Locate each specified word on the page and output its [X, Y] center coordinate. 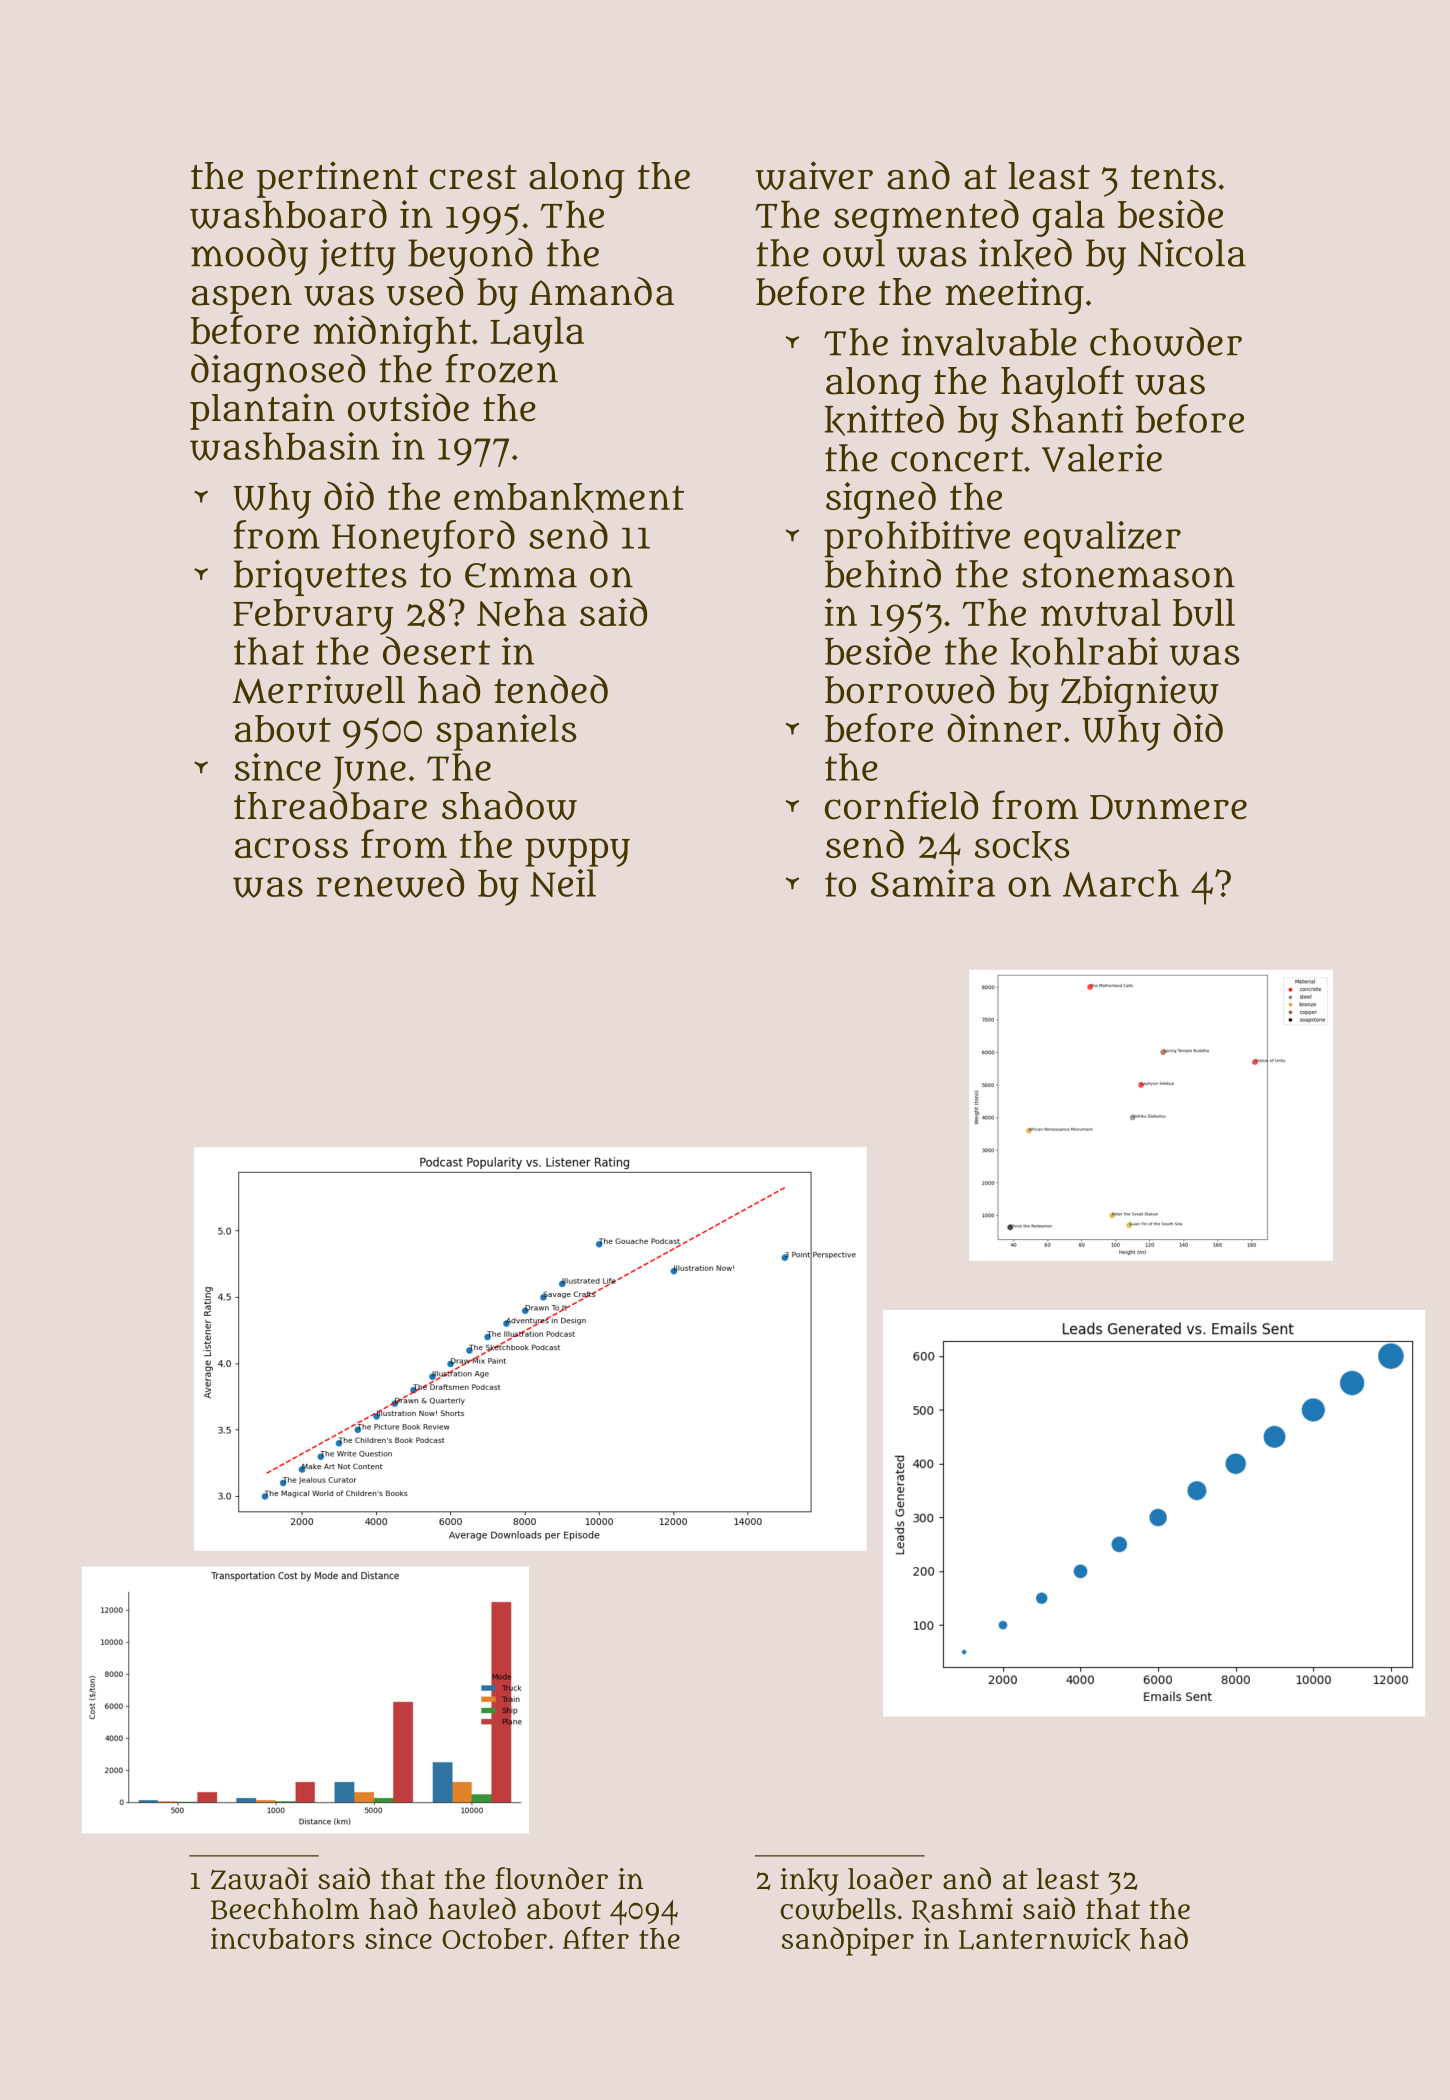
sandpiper [848, 1941]
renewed [390, 883]
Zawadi [259, 1878]
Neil [563, 883]
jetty [357, 257]
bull [1204, 613]
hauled [472, 1908]
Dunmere [1168, 807]
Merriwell [318, 689]
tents [1173, 177]
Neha [521, 613]
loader [890, 1878]
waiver [814, 175]
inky [809, 1882]
